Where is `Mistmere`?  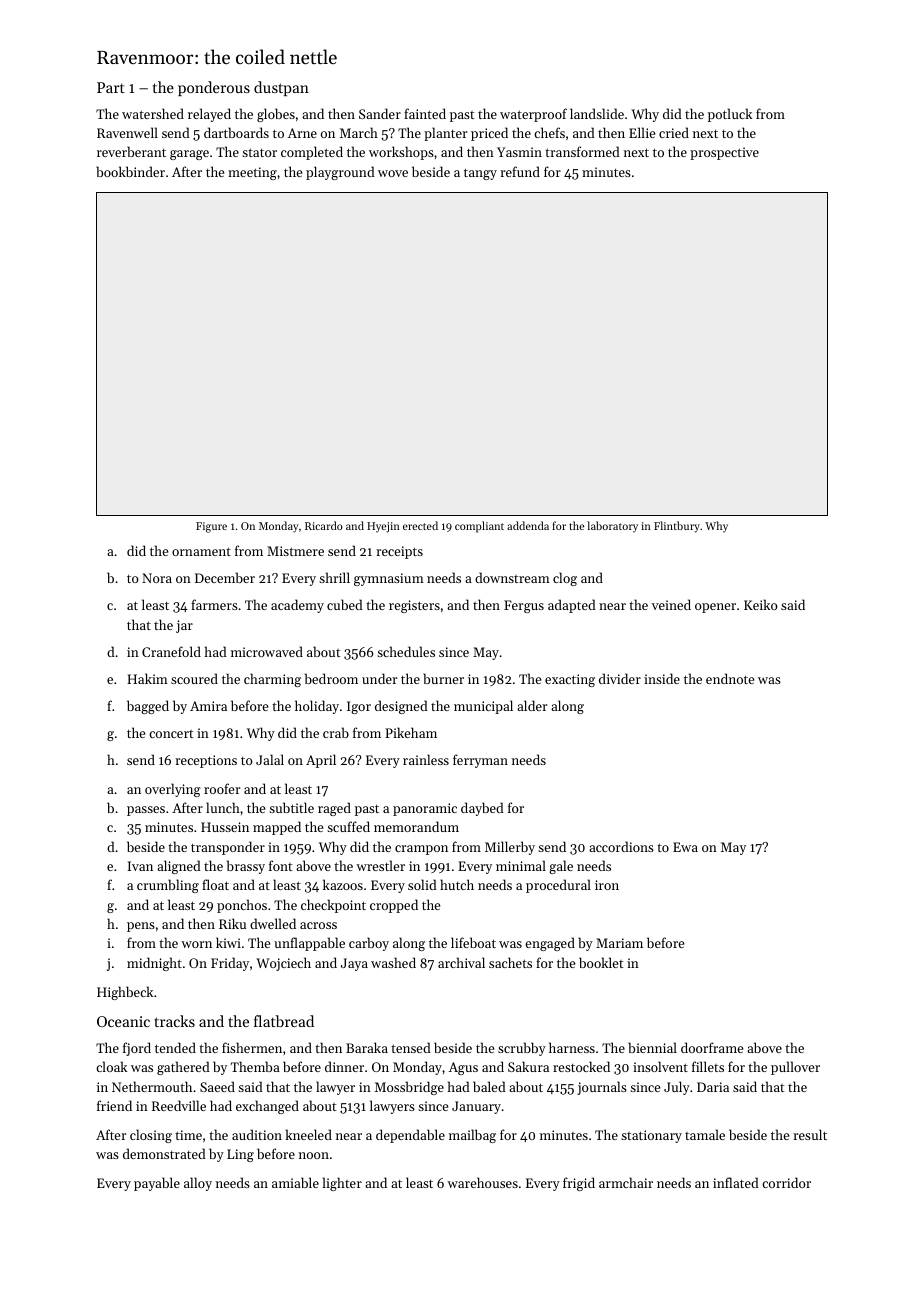 Mistmere is located at coordinates (295, 551).
